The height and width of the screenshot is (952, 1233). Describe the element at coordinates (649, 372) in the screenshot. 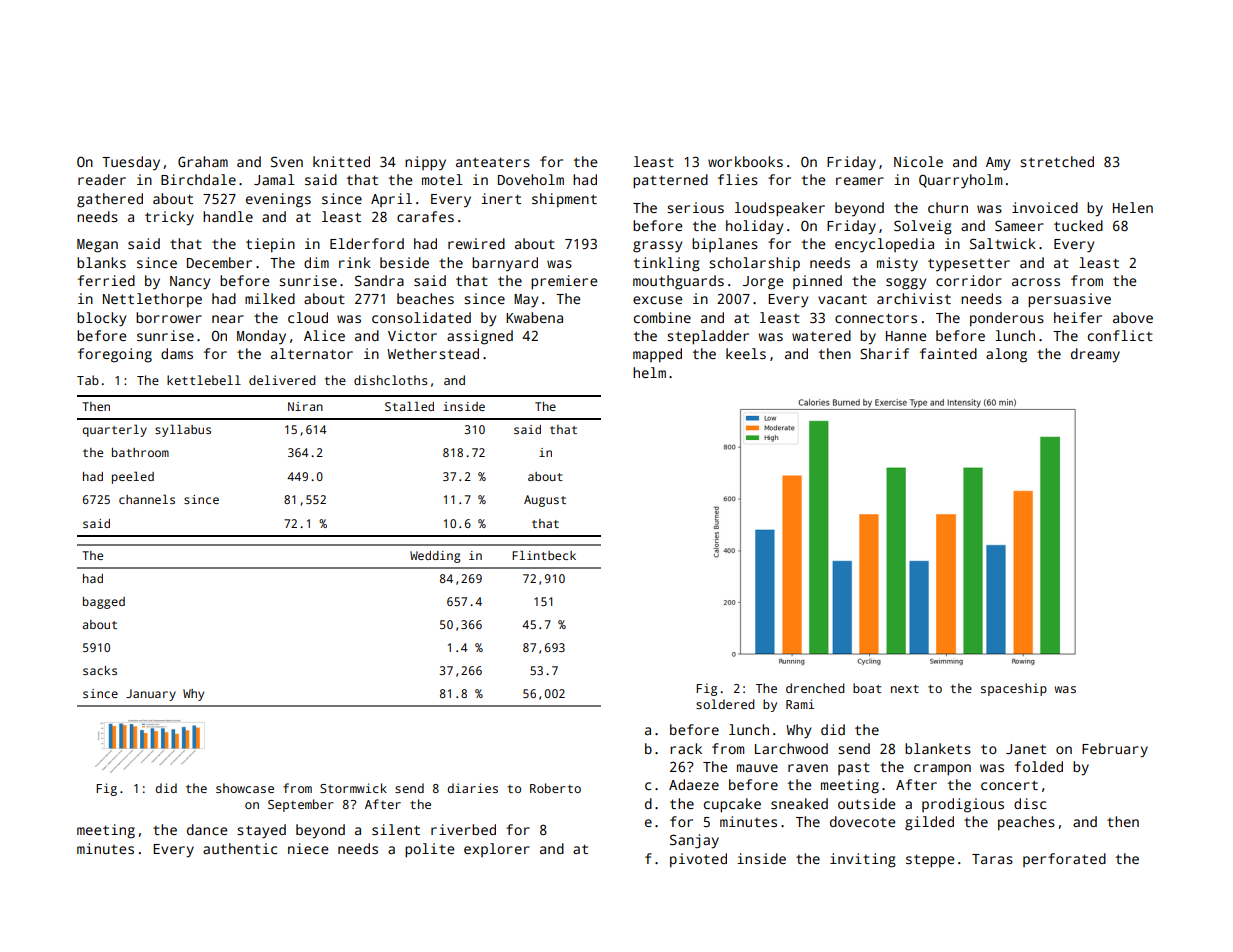

I see `helm` at that location.
